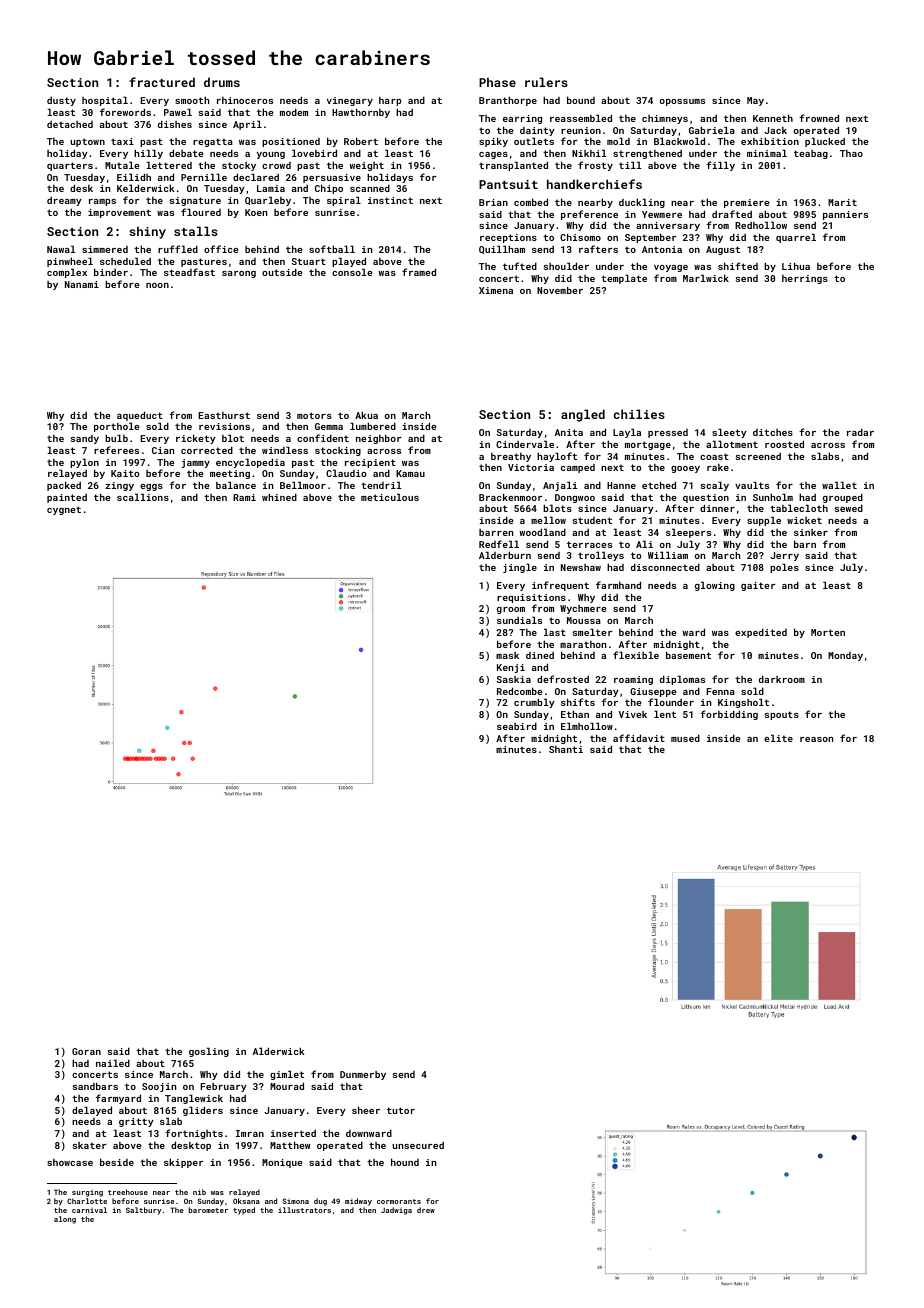  Describe the element at coordinates (144, 1211) in the screenshot. I see `Saltbury` at that location.
